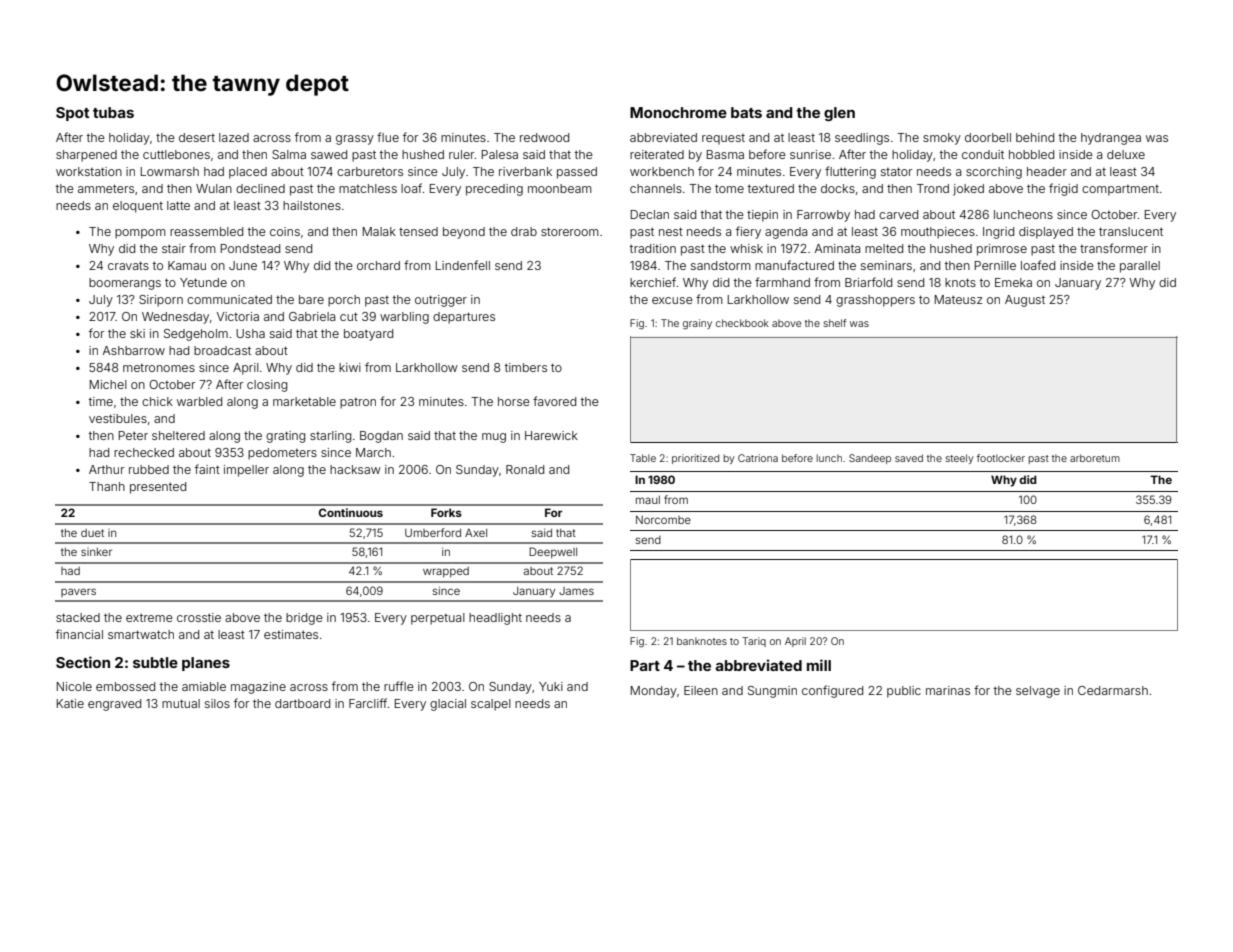 The height and width of the image is (952, 1233). I want to click on Section, so click(83, 662).
